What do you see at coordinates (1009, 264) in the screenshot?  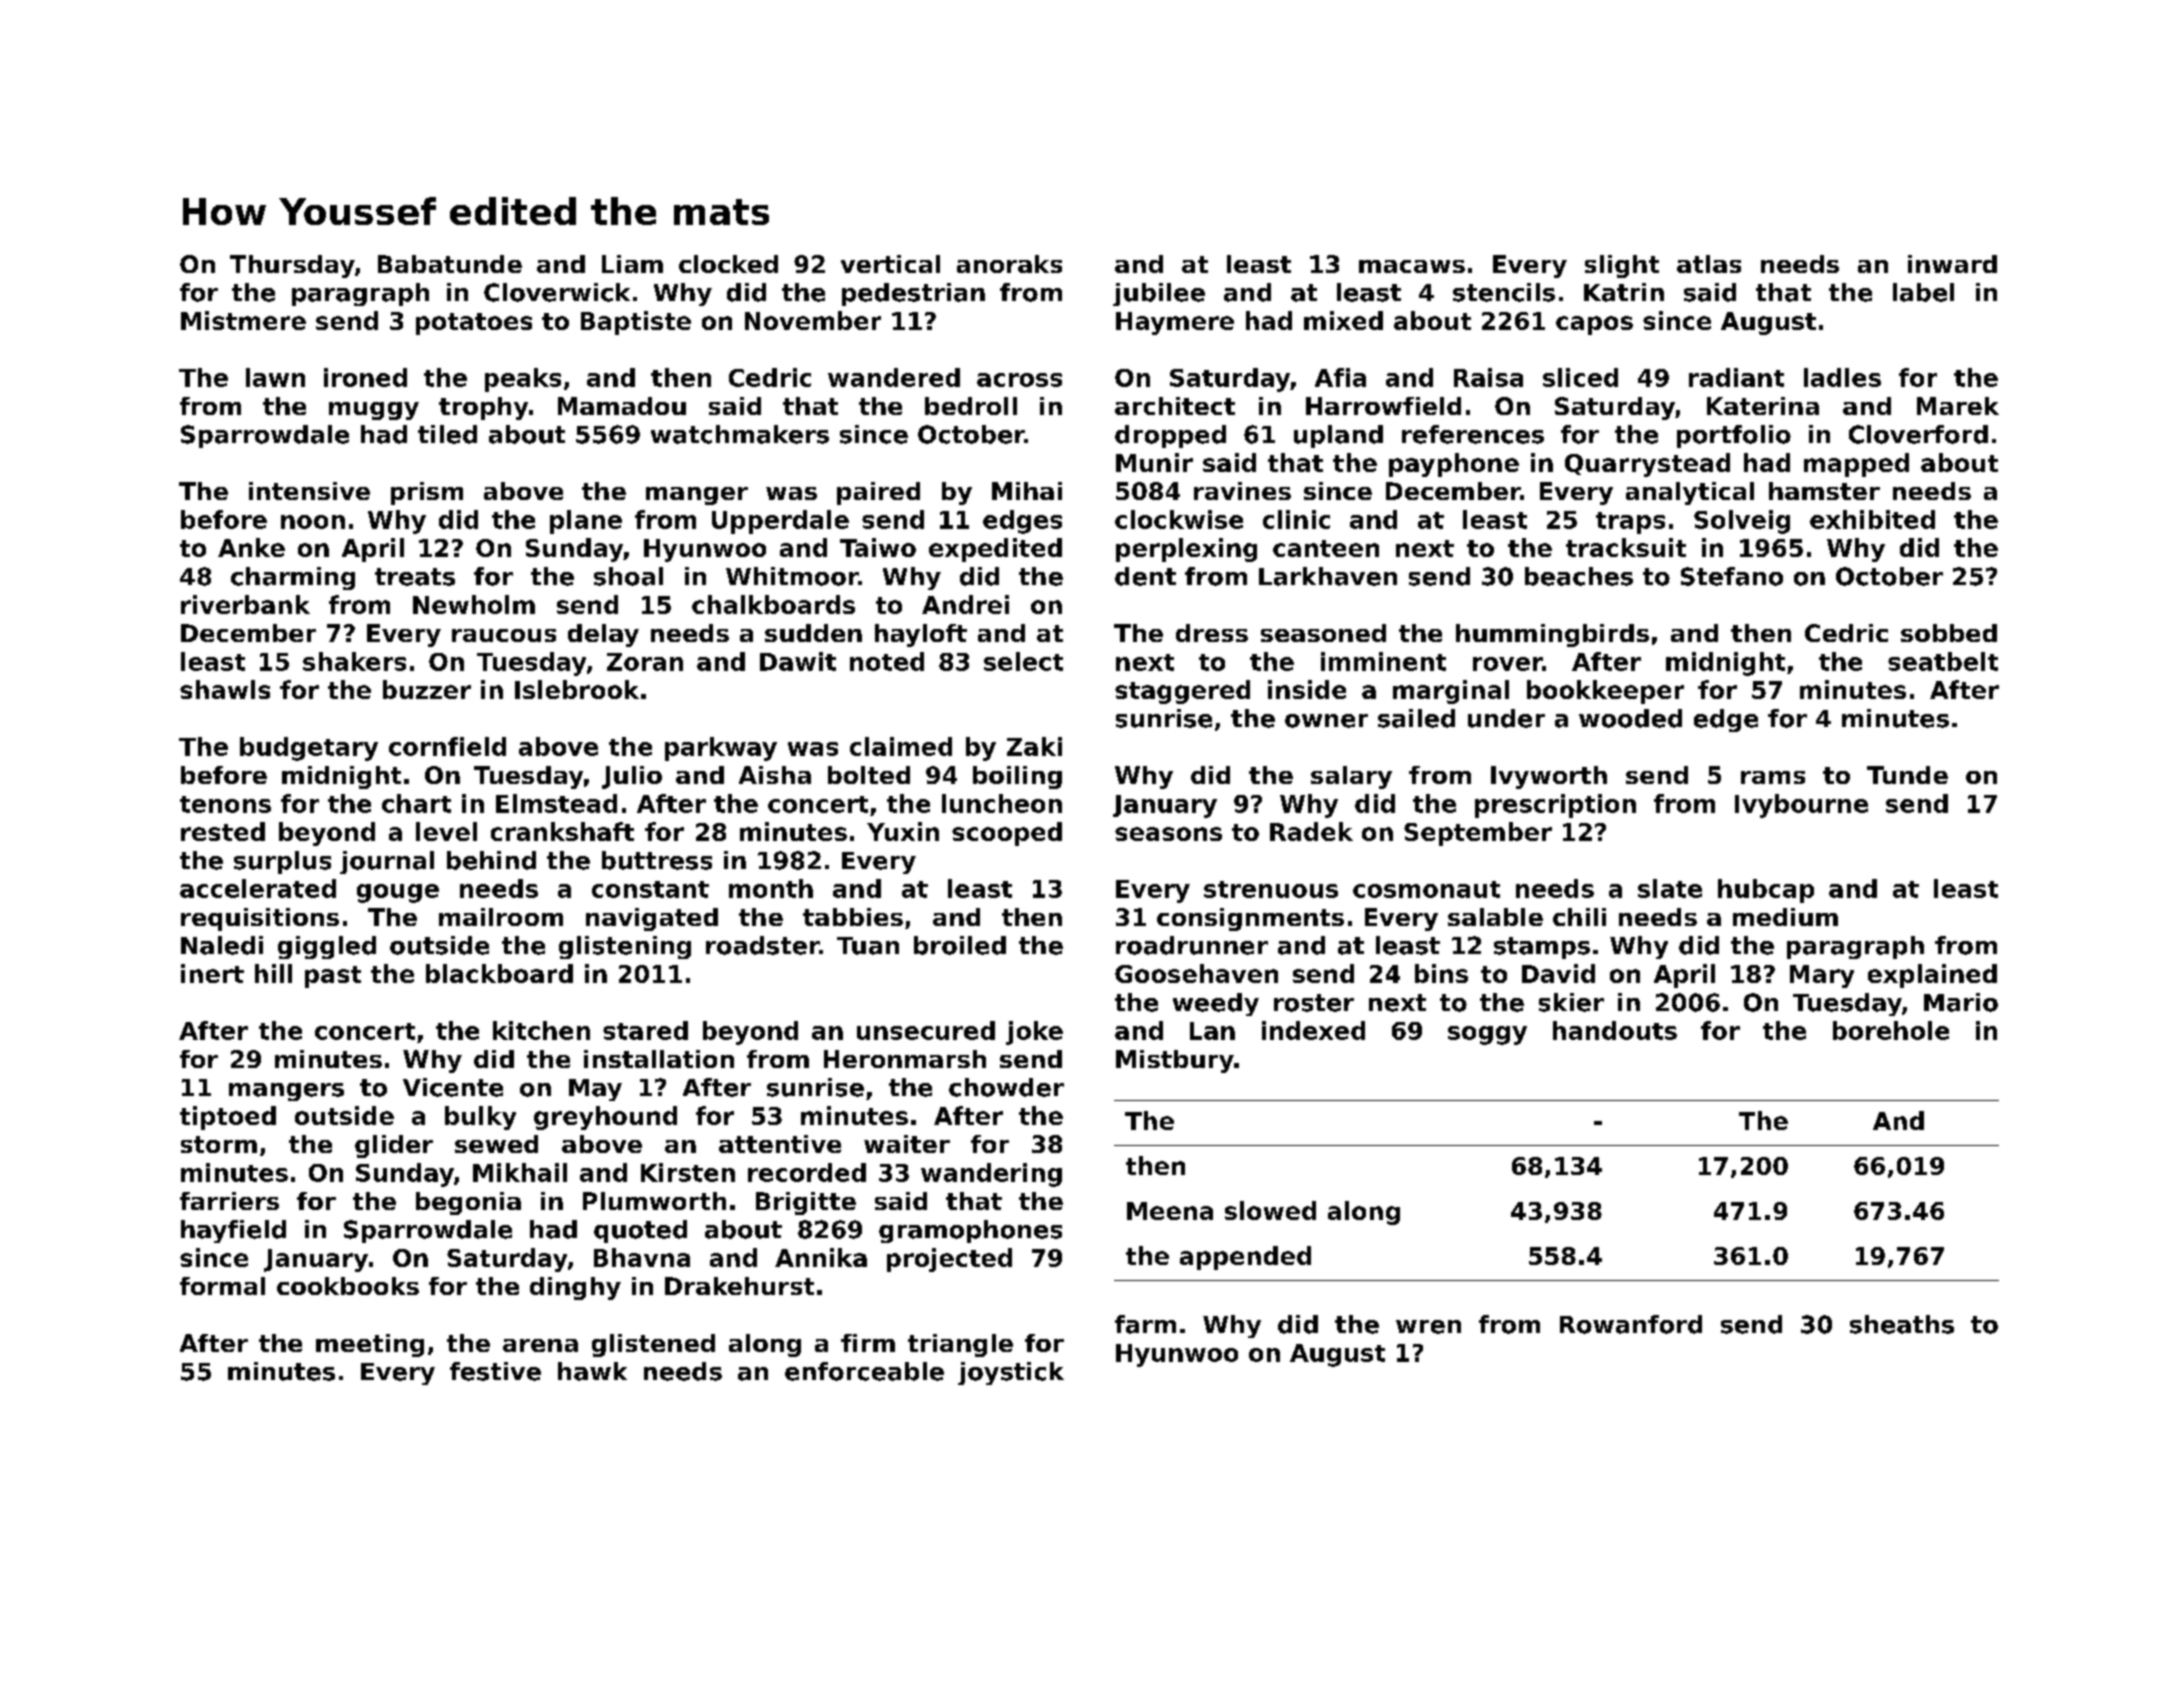 I see `anoraks` at bounding box center [1009, 264].
